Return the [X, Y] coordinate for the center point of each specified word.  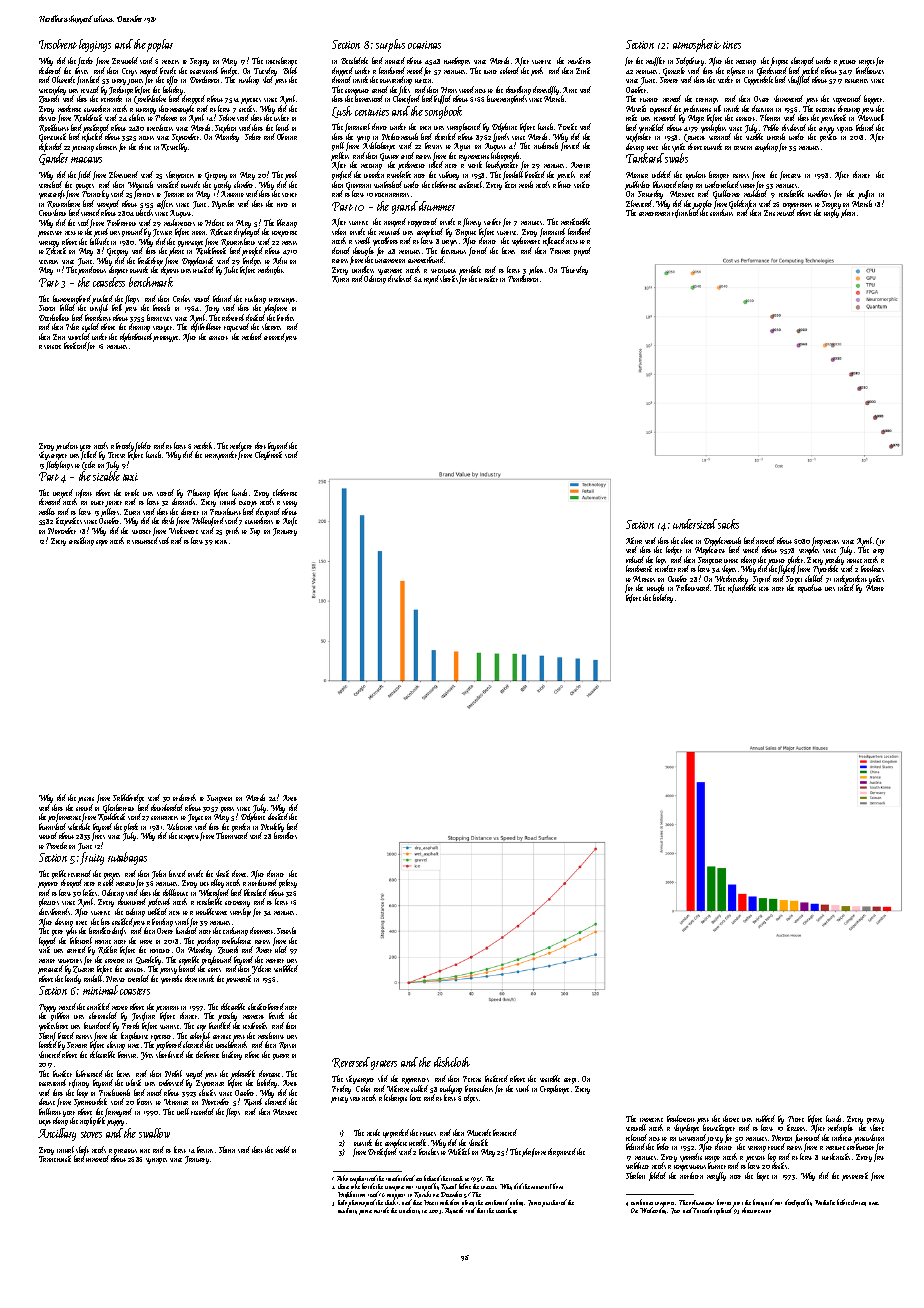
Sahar [253, 136]
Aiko [342, 1178]
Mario [875, 588]
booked [535, 174]
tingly [831, 213]
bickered [496, 1078]
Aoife [290, 521]
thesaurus [453, 250]
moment [253, 1017]
